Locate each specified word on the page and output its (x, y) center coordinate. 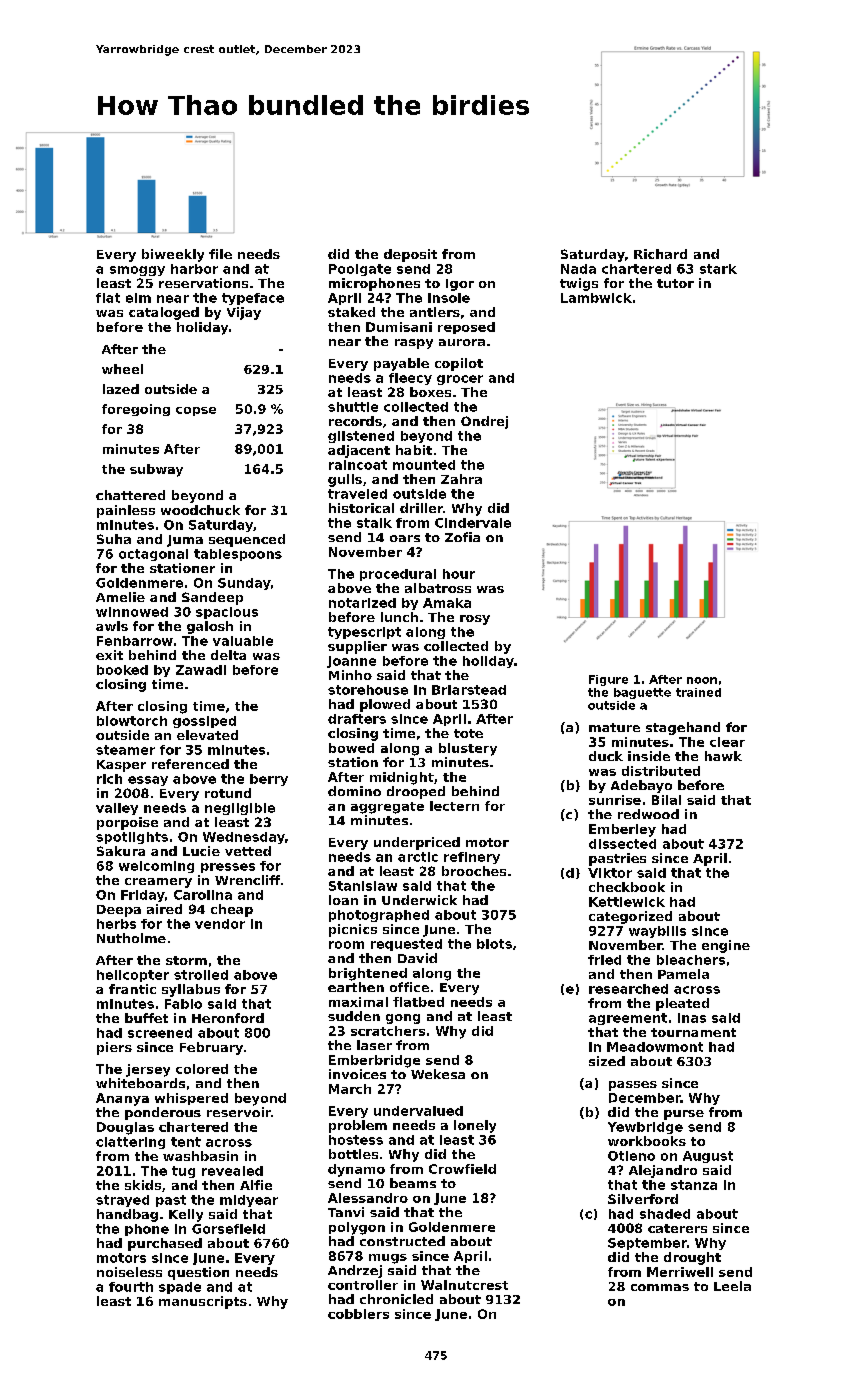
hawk (723, 756)
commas (660, 1287)
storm (186, 960)
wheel (122, 369)
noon (702, 680)
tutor (675, 283)
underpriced (417, 843)
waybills (657, 932)
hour (459, 574)
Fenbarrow (135, 641)
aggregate (387, 808)
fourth (131, 1287)
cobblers (358, 1314)
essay (148, 781)
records (355, 421)
